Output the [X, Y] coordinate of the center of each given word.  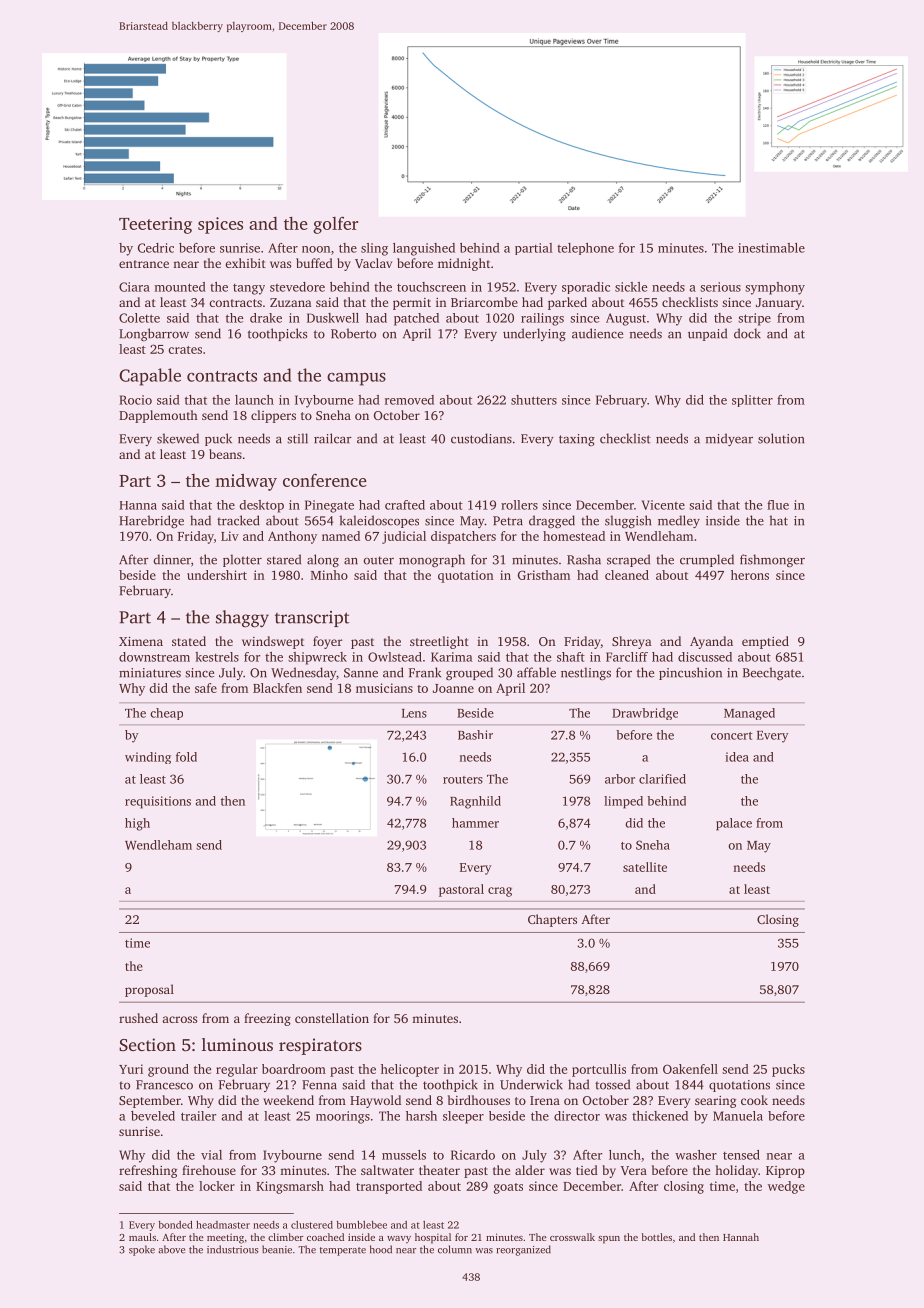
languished [424, 249]
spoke [142, 1250]
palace [734, 824]
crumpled [707, 560]
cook [754, 1100]
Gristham [544, 575]
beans [225, 454]
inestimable [771, 248]
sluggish [628, 522]
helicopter [410, 1070]
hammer [475, 823]
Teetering [155, 225]
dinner [172, 559]
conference [325, 480]
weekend [288, 1100]
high [137, 824]
